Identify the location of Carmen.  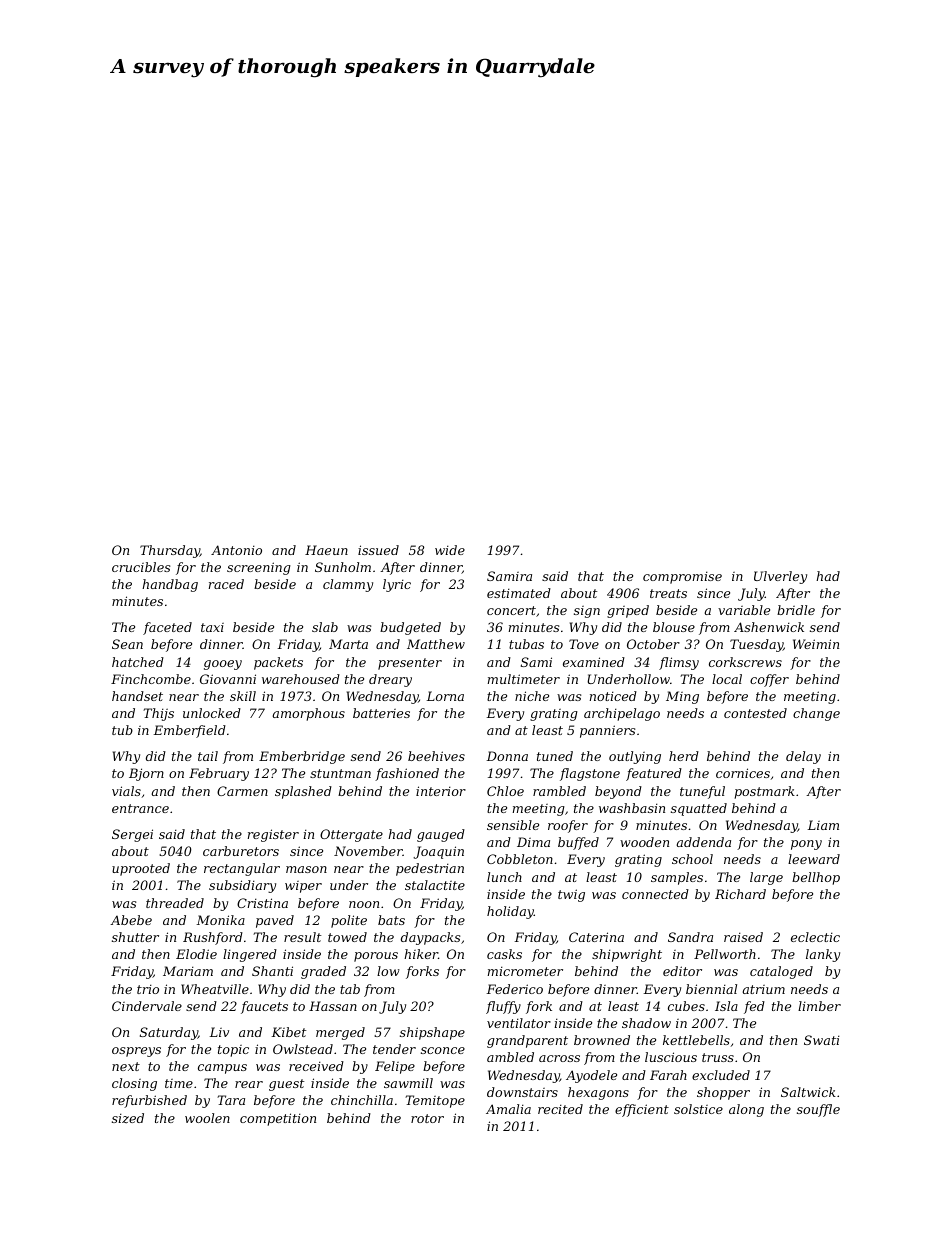
(242, 791).
